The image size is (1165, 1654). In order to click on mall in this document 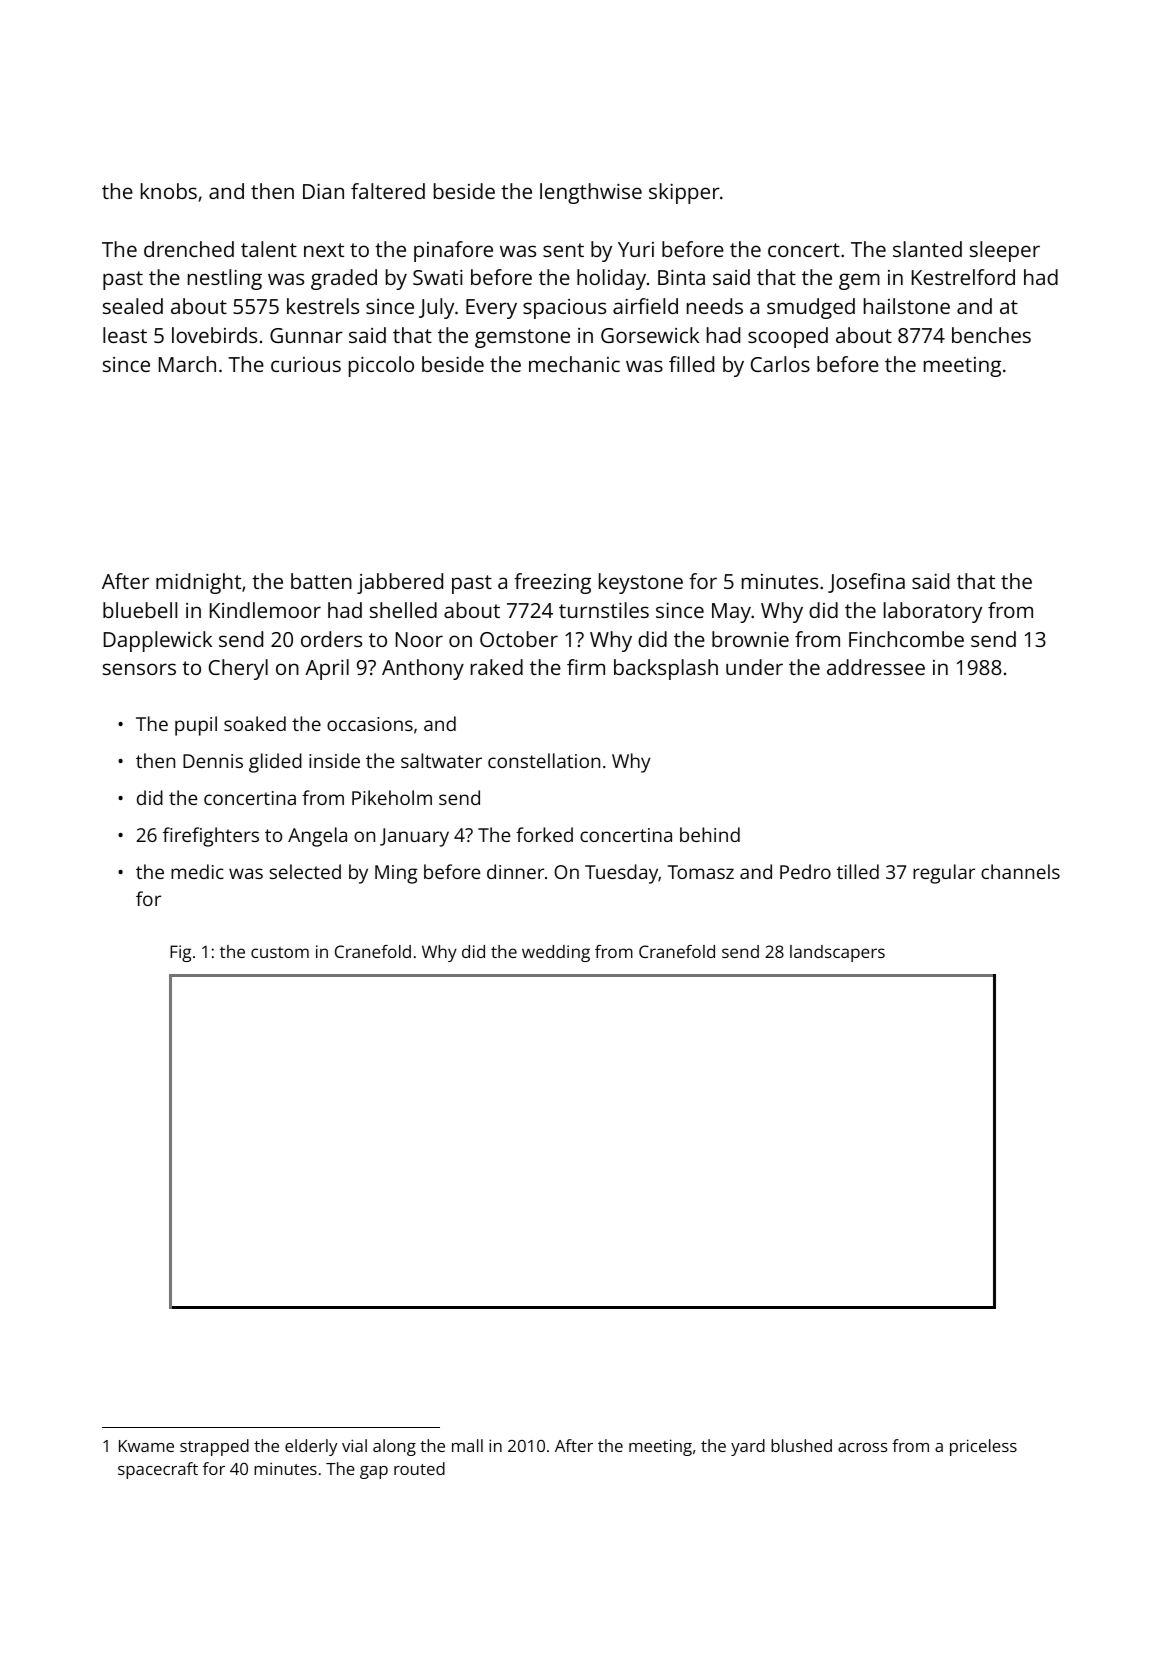, I will do `click(467, 1445)`.
